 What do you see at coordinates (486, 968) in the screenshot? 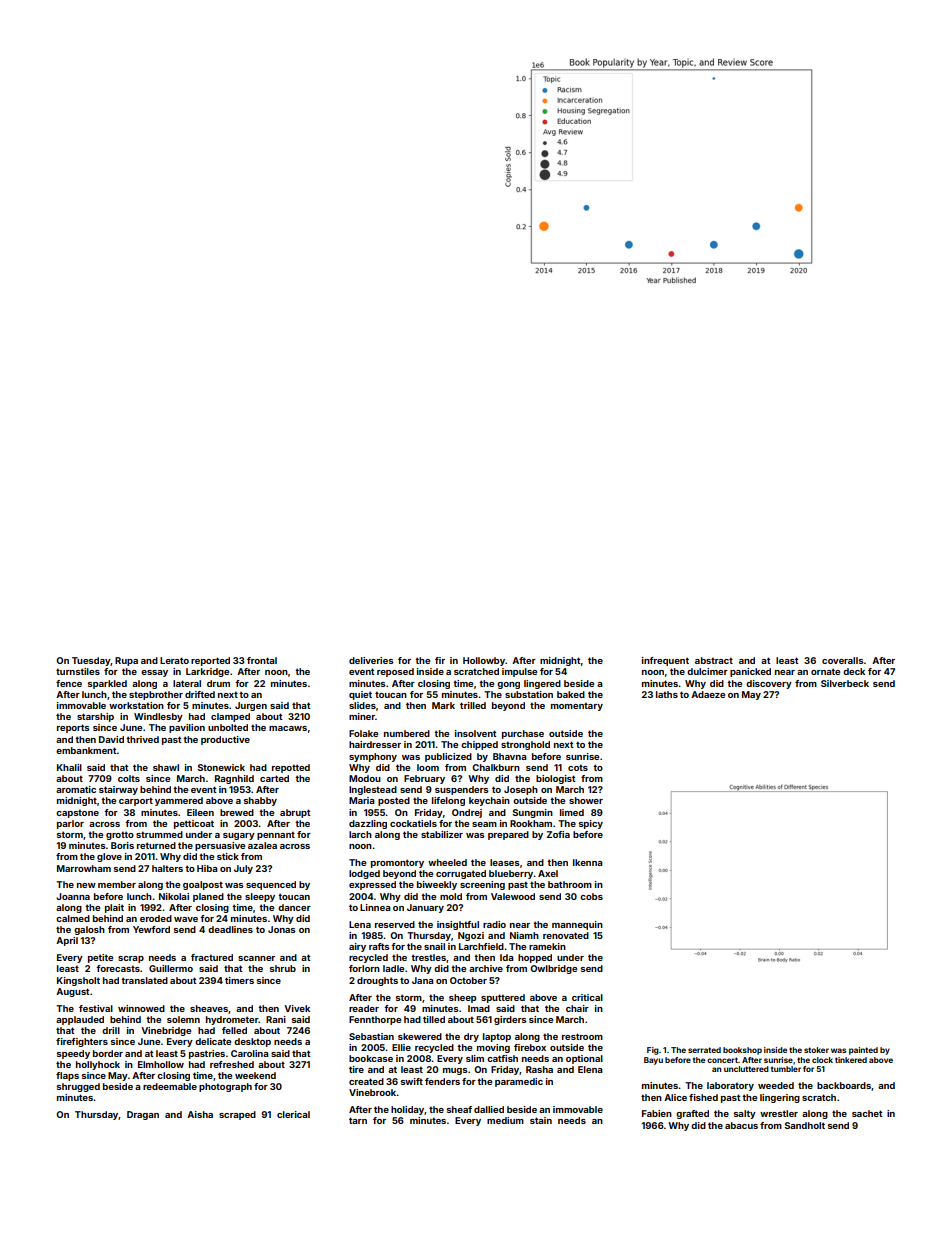
I see `archive` at bounding box center [486, 968].
